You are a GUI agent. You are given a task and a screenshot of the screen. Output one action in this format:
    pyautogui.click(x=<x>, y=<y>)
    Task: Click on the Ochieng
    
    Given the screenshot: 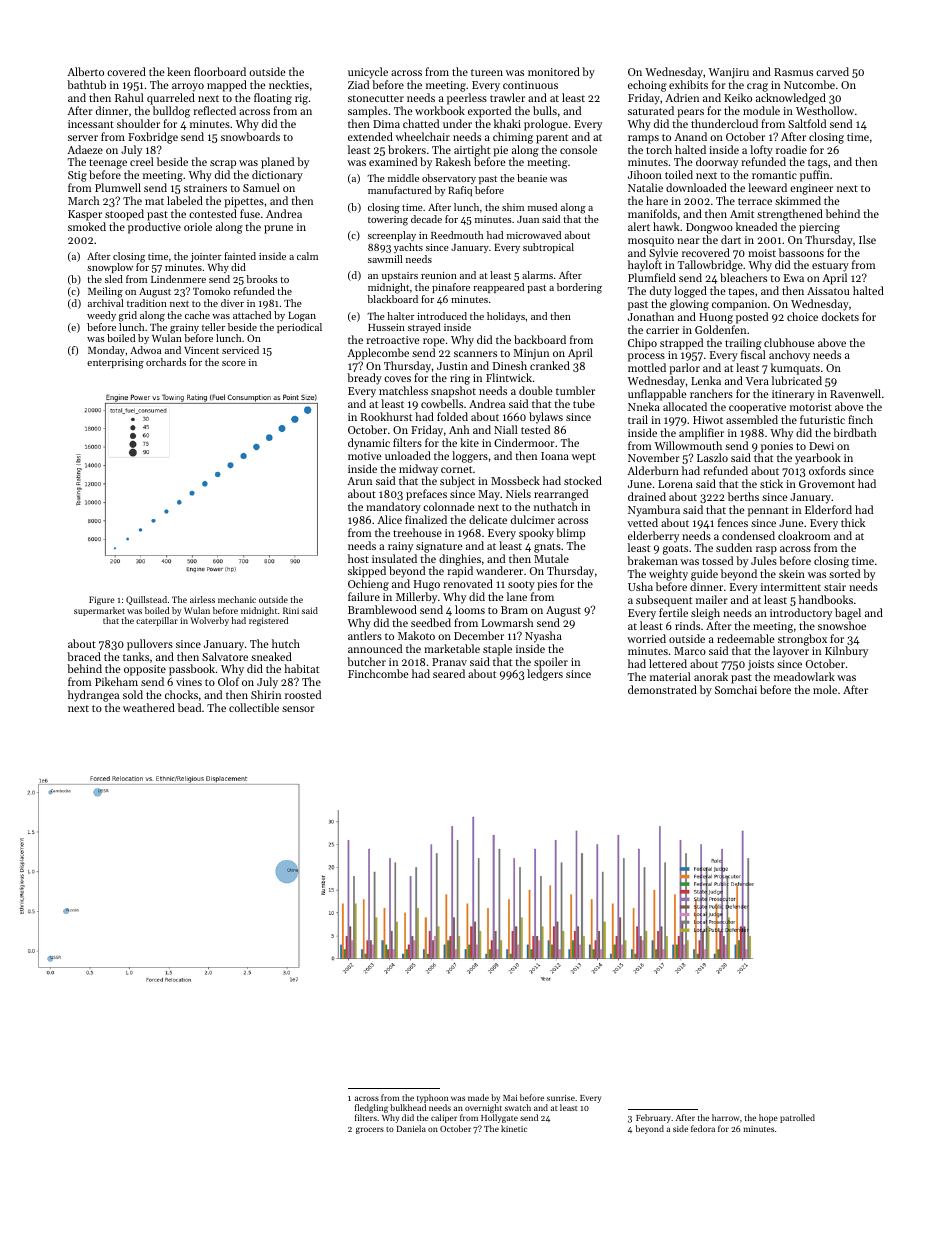 What is the action you would take?
    pyautogui.click(x=368, y=585)
